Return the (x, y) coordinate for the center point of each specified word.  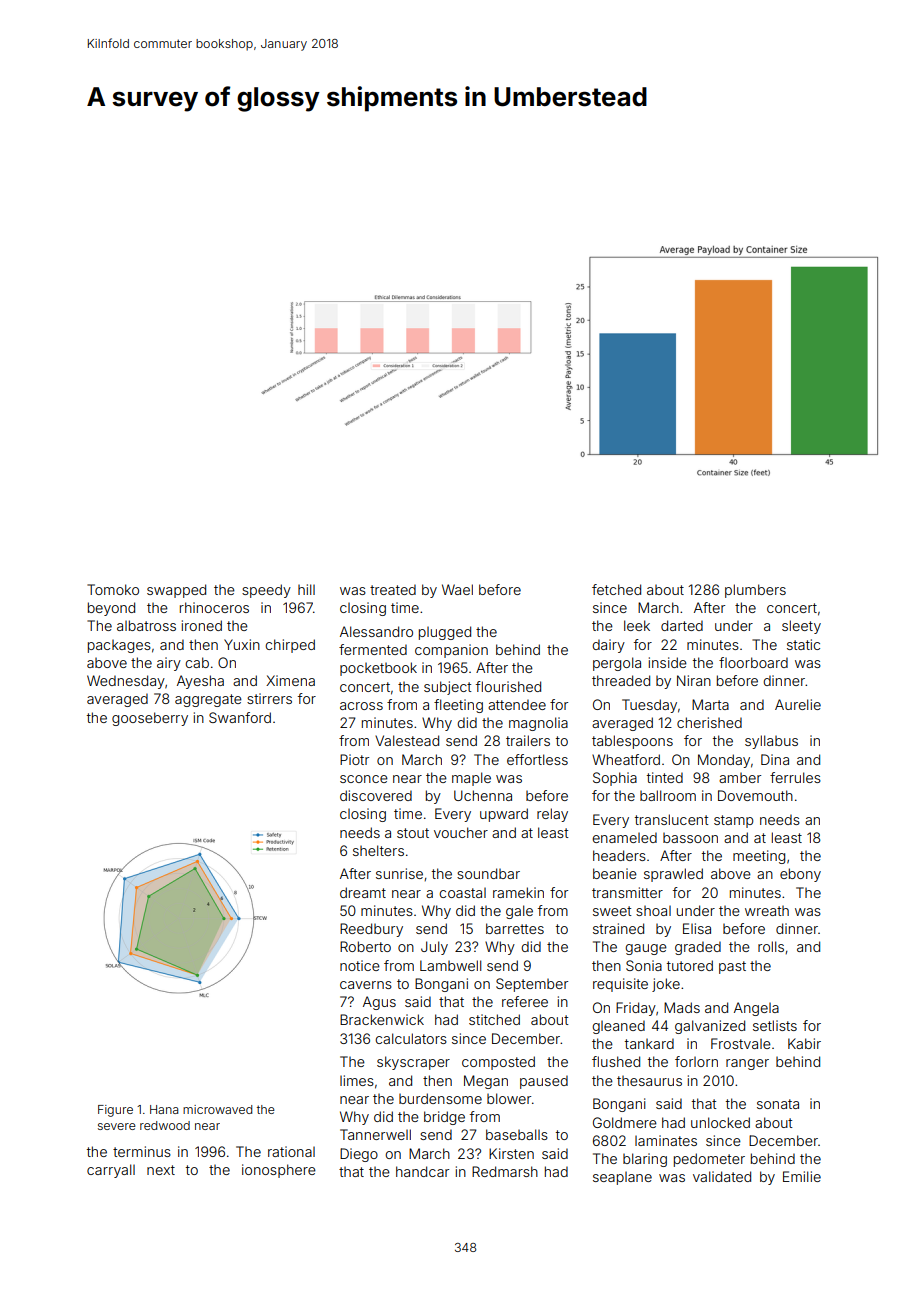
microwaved (217, 1109)
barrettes (515, 928)
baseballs (517, 1134)
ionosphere (279, 1171)
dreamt (363, 892)
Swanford (240, 717)
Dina (775, 759)
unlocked (720, 1122)
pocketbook (378, 669)
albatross (146, 625)
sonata (778, 1104)
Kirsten (511, 1153)
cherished (709, 722)
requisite (620, 985)
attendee (517, 704)
